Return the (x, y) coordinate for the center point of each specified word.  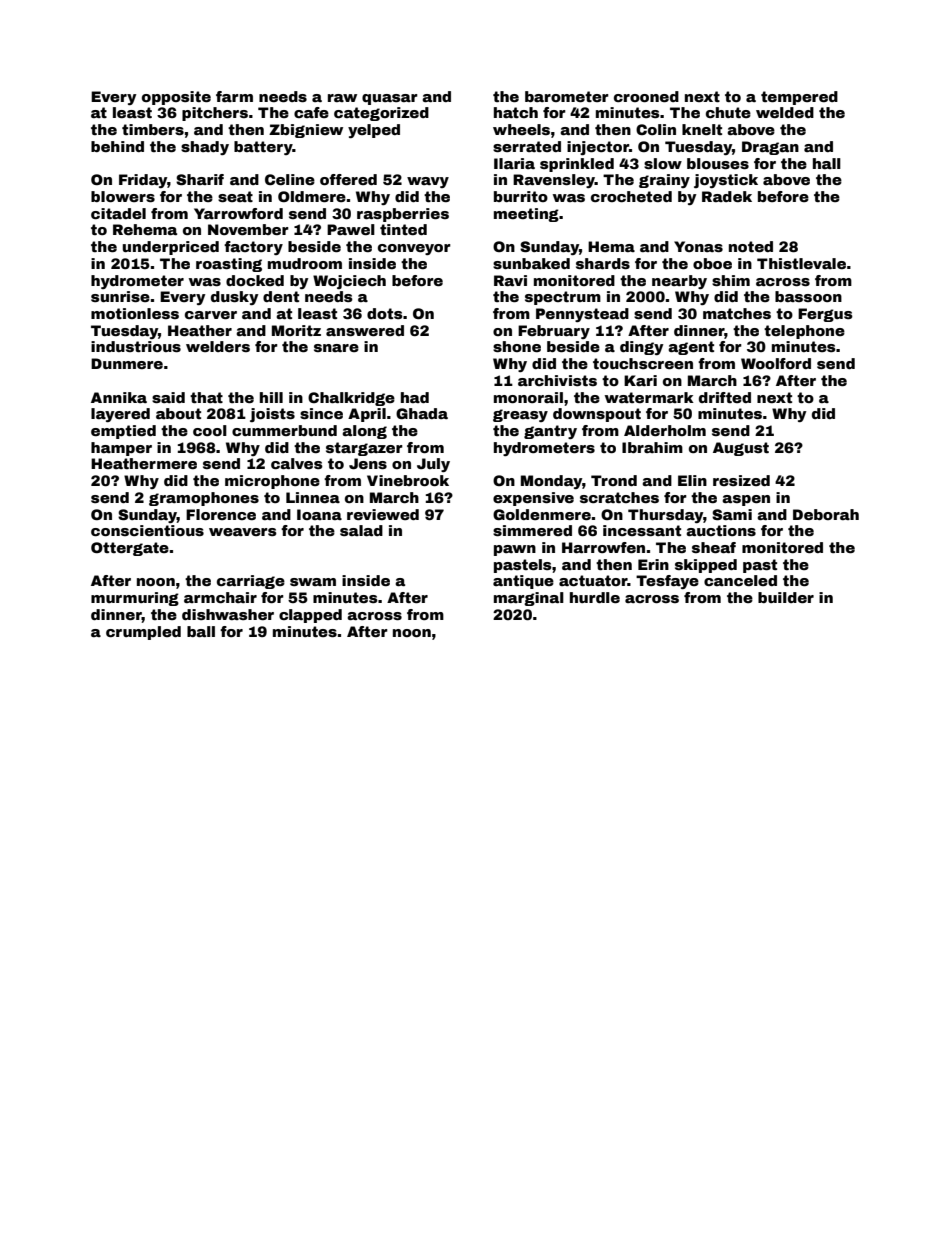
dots (385, 313)
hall (827, 163)
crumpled (143, 633)
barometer (567, 96)
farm (234, 96)
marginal (529, 599)
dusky (235, 298)
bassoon (808, 296)
